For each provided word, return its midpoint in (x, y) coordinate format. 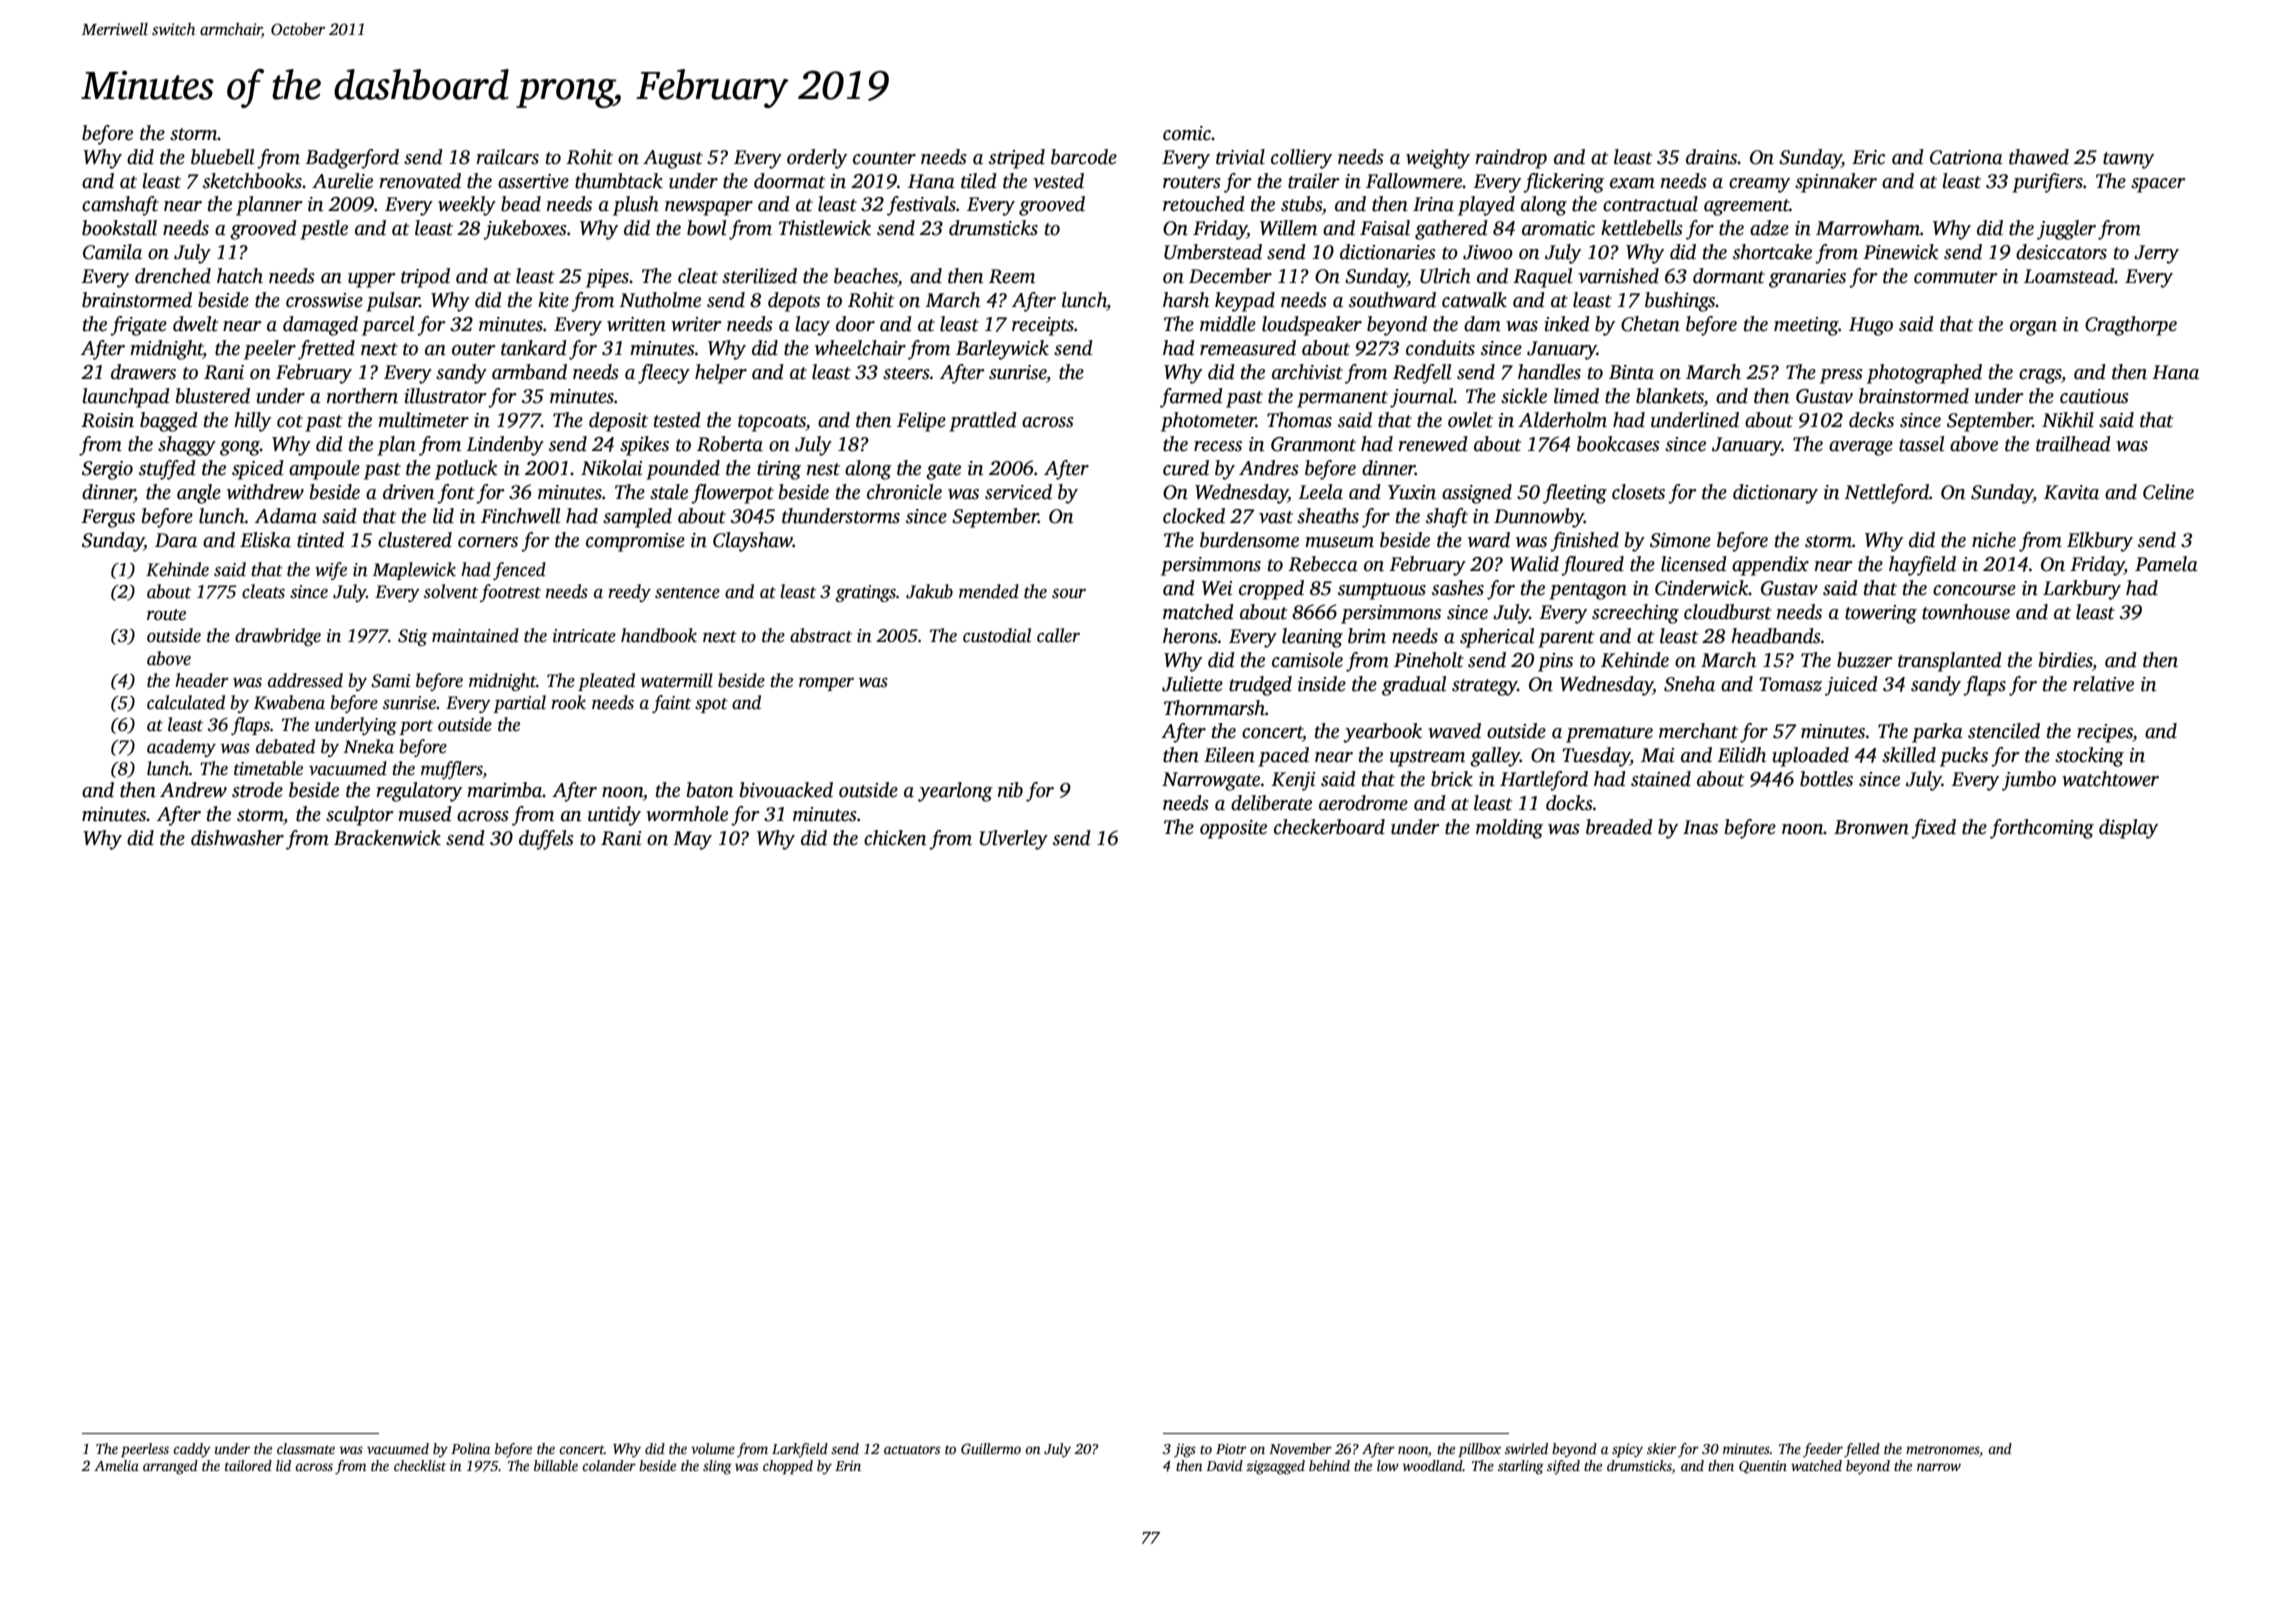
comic (1187, 133)
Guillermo (991, 1448)
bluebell (222, 157)
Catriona (1966, 157)
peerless (145, 1450)
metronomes (1942, 1449)
